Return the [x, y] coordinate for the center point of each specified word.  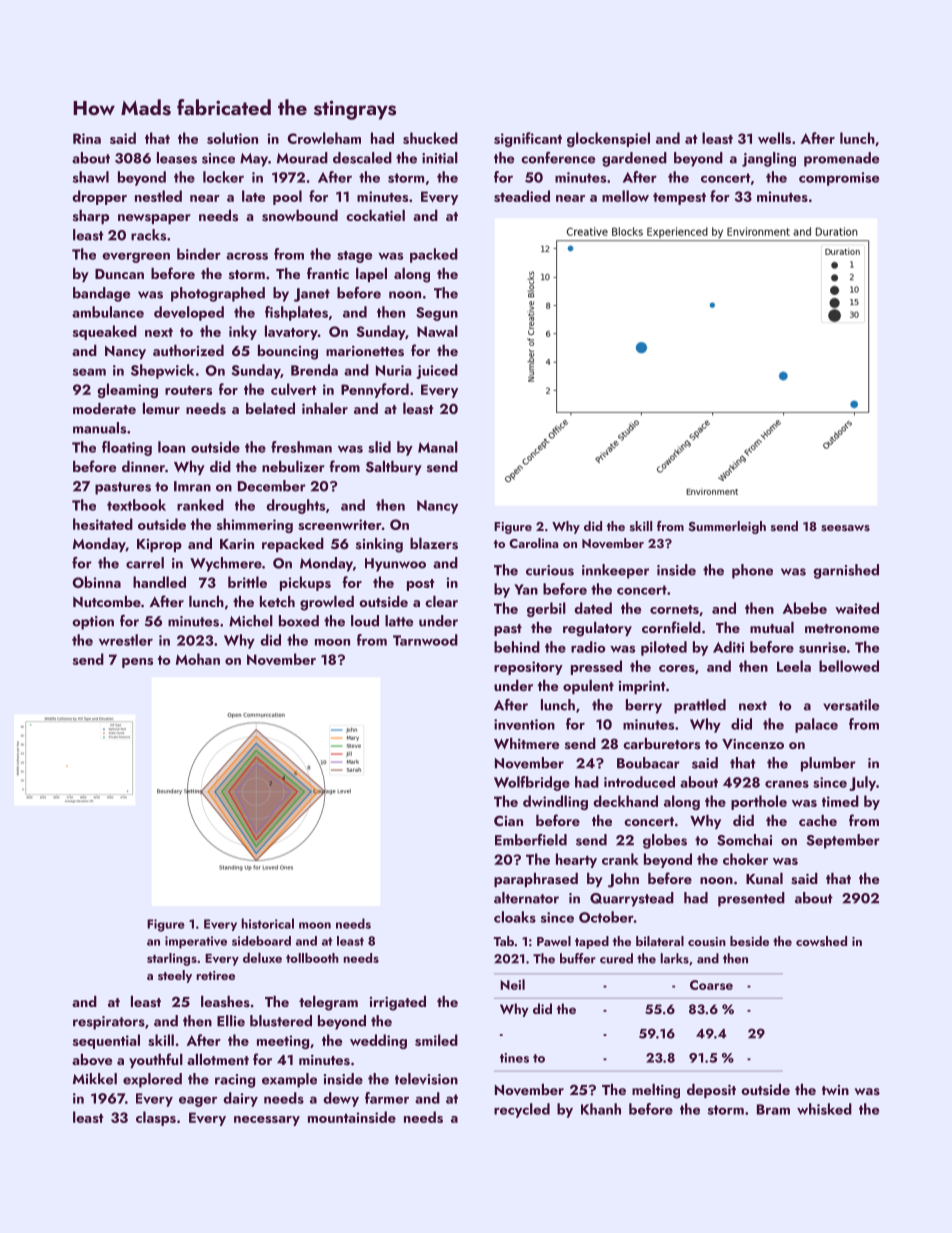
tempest [679, 199]
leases [177, 158]
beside [749, 941]
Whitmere [526, 743]
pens [137, 663]
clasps [156, 1118]
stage [354, 257]
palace [816, 725]
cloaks [515, 917]
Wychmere [226, 564]
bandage [101, 294]
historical [267, 923]
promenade [841, 159]
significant [528, 139]
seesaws [845, 528]
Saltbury [394, 468]
